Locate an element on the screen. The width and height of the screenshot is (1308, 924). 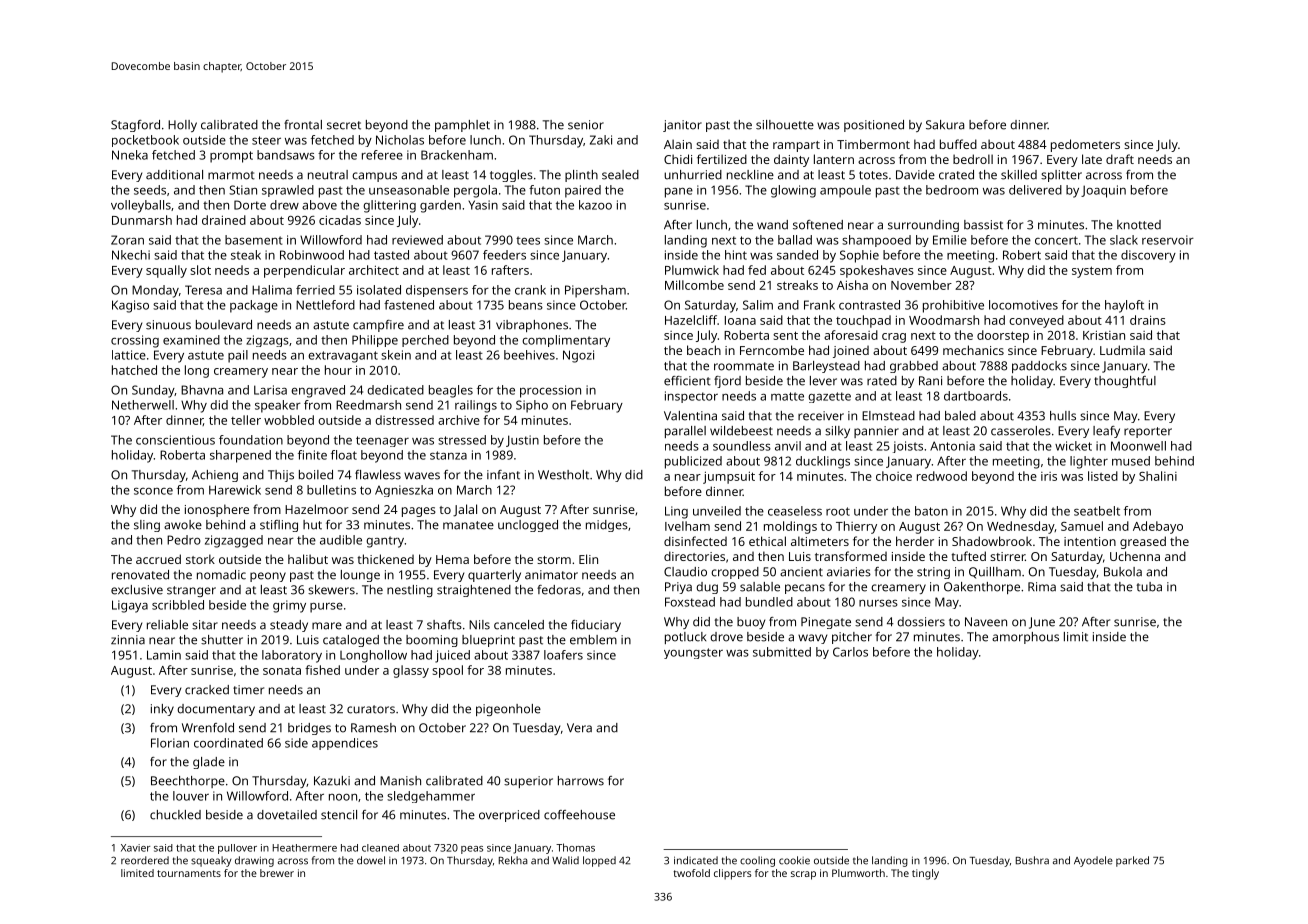
bandsaws is located at coordinates (286, 155).
